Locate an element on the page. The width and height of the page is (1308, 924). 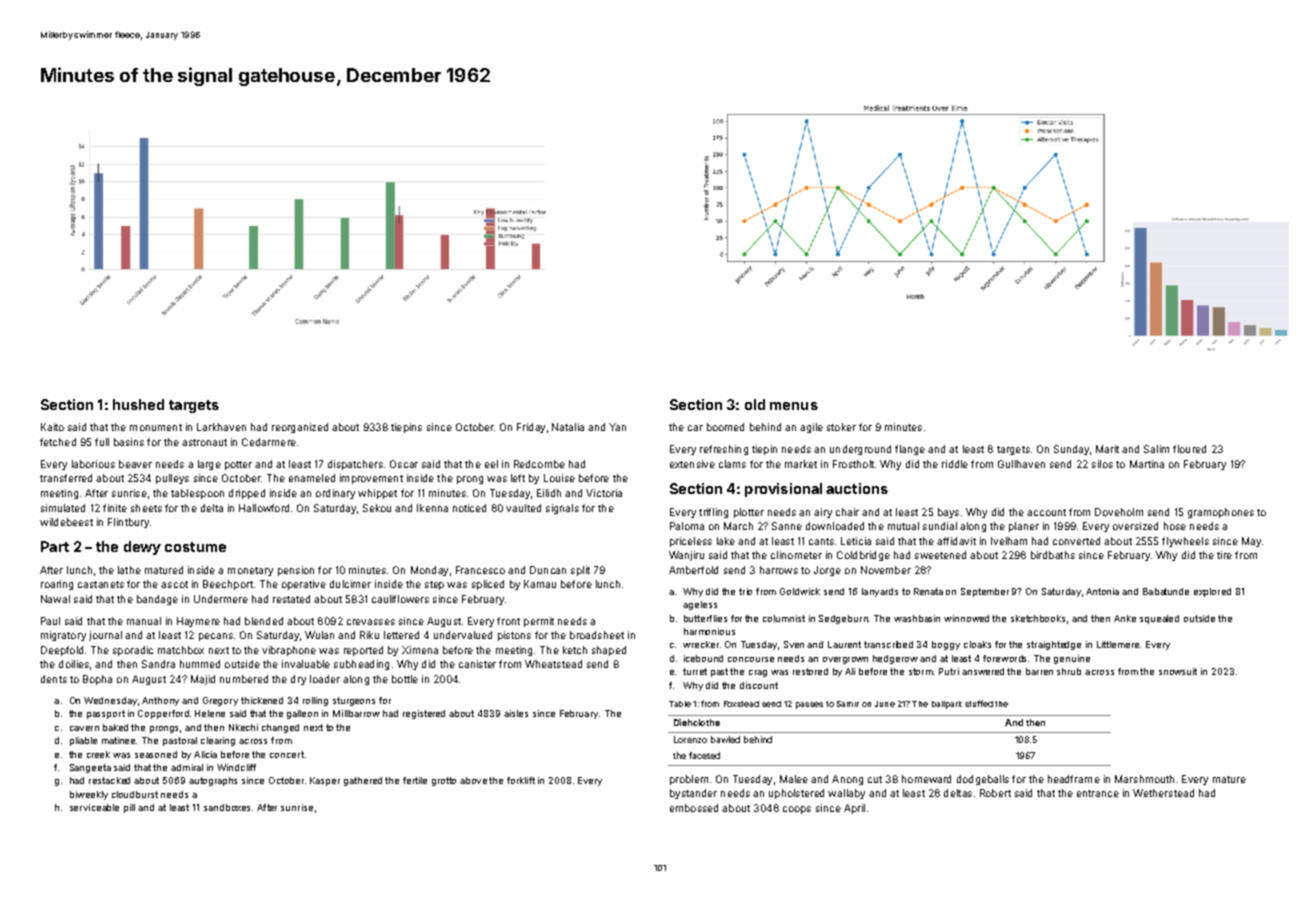
sandboxes is located at coordinates (227, 807).
